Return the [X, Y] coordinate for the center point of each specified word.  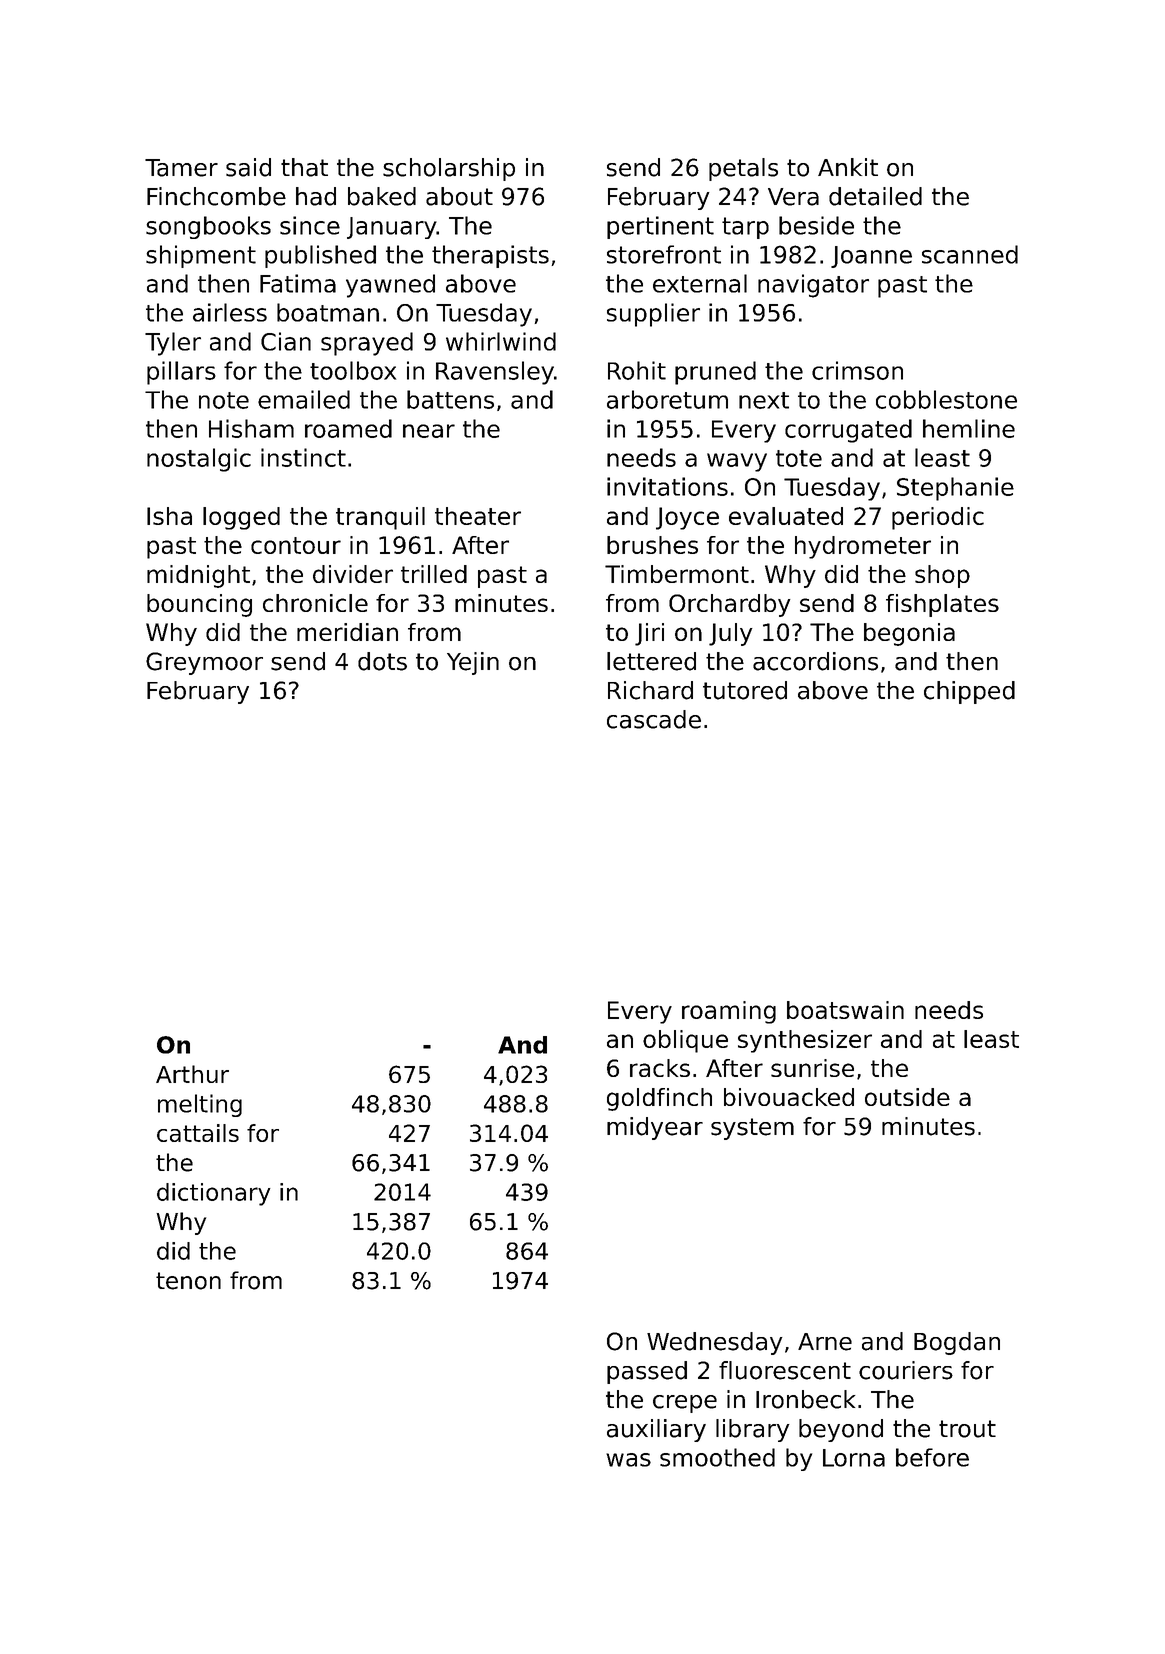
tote [799, 458]
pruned [715, 373]
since [310, 225]
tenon [188, 1281]
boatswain [845, 1010]
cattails [198, 1133]
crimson [857, 370]
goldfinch [659, 1099]
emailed [304, 399]
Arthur [192, 1074]
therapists [490, 256]
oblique [685, 1041]
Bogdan [957, 1343]
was [628, 1460]
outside [907, 1097]
